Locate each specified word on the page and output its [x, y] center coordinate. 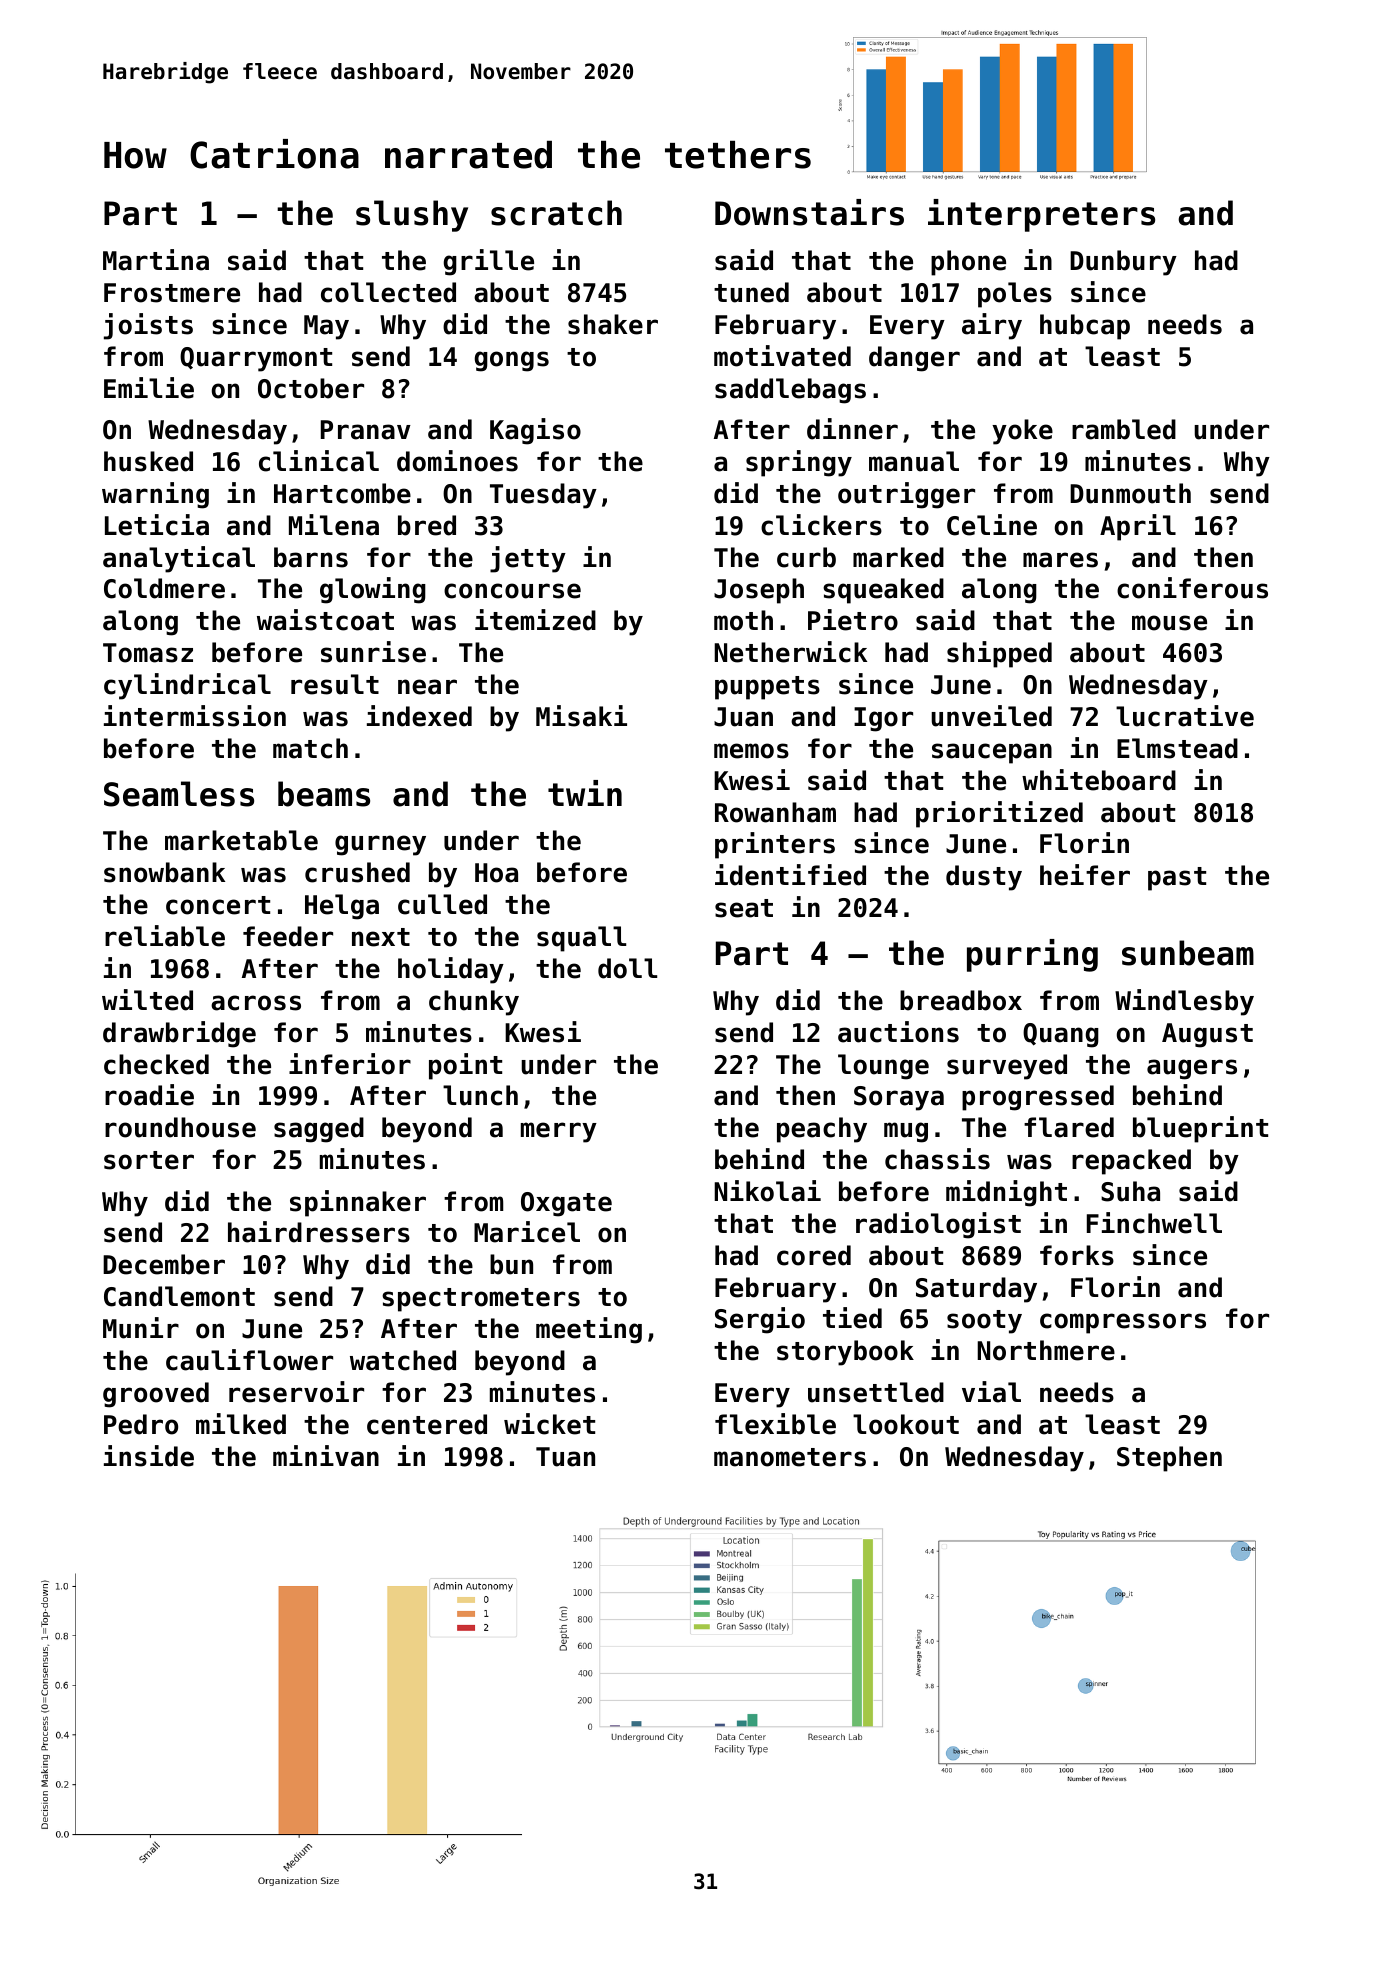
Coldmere [164, 588]
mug [906, 1132]
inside [149, 1456]
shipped [999, 654]
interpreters [1041, 215]
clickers [821, 525]
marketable [241, 840]
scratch [556, 213]
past [1177, 879]
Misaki [581, 716]
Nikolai [767, 1191]
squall [581, 939]
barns [311, 557]
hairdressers [319, 1232]
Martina [156, 260]
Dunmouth [1130, 493]
